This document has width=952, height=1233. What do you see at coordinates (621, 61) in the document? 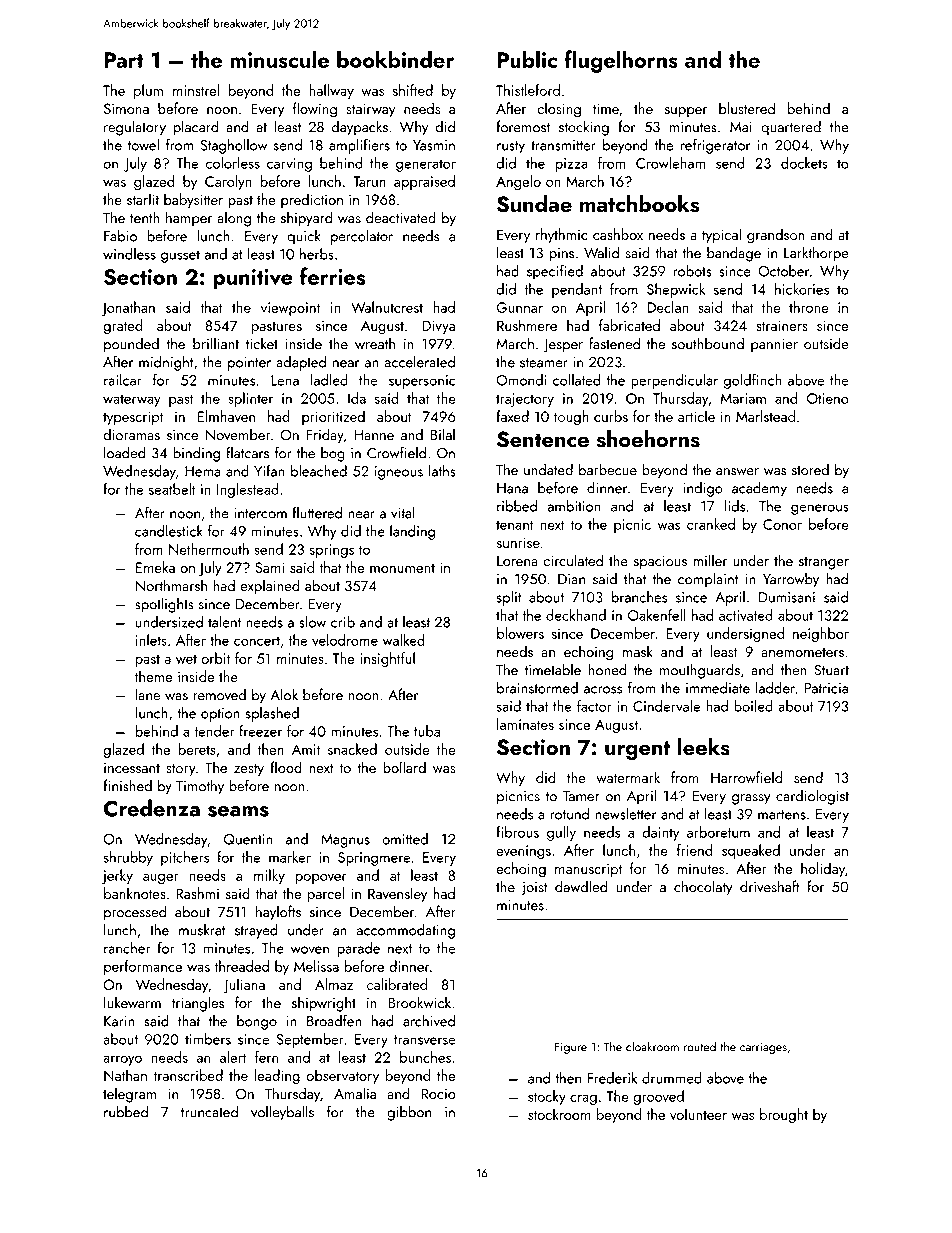
I see `flugelhorns` at bounding box center [621, 61].
